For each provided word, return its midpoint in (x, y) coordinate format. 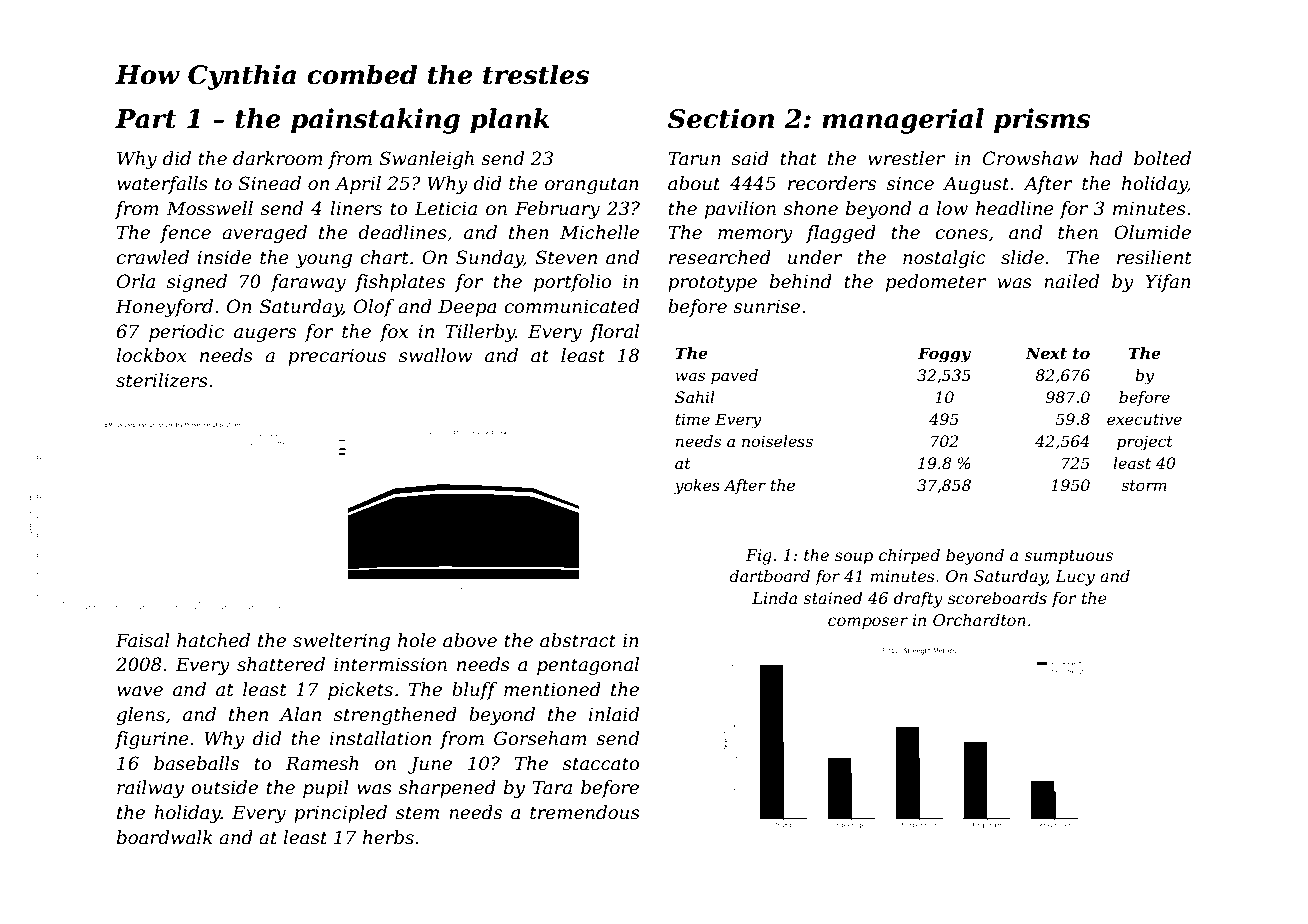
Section (721, 118)
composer (868, 623)
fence (185, 234)
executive (1144, 419)
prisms (1042, 121)
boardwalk (165, 837)
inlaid (614, 714)
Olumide (1152, 232)
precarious (337, 357)
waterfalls (162, 185)
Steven (566, 257)
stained (833, 598)
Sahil (695, 397)
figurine (152, 740)
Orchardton (979, 620)
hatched (213, 640)
